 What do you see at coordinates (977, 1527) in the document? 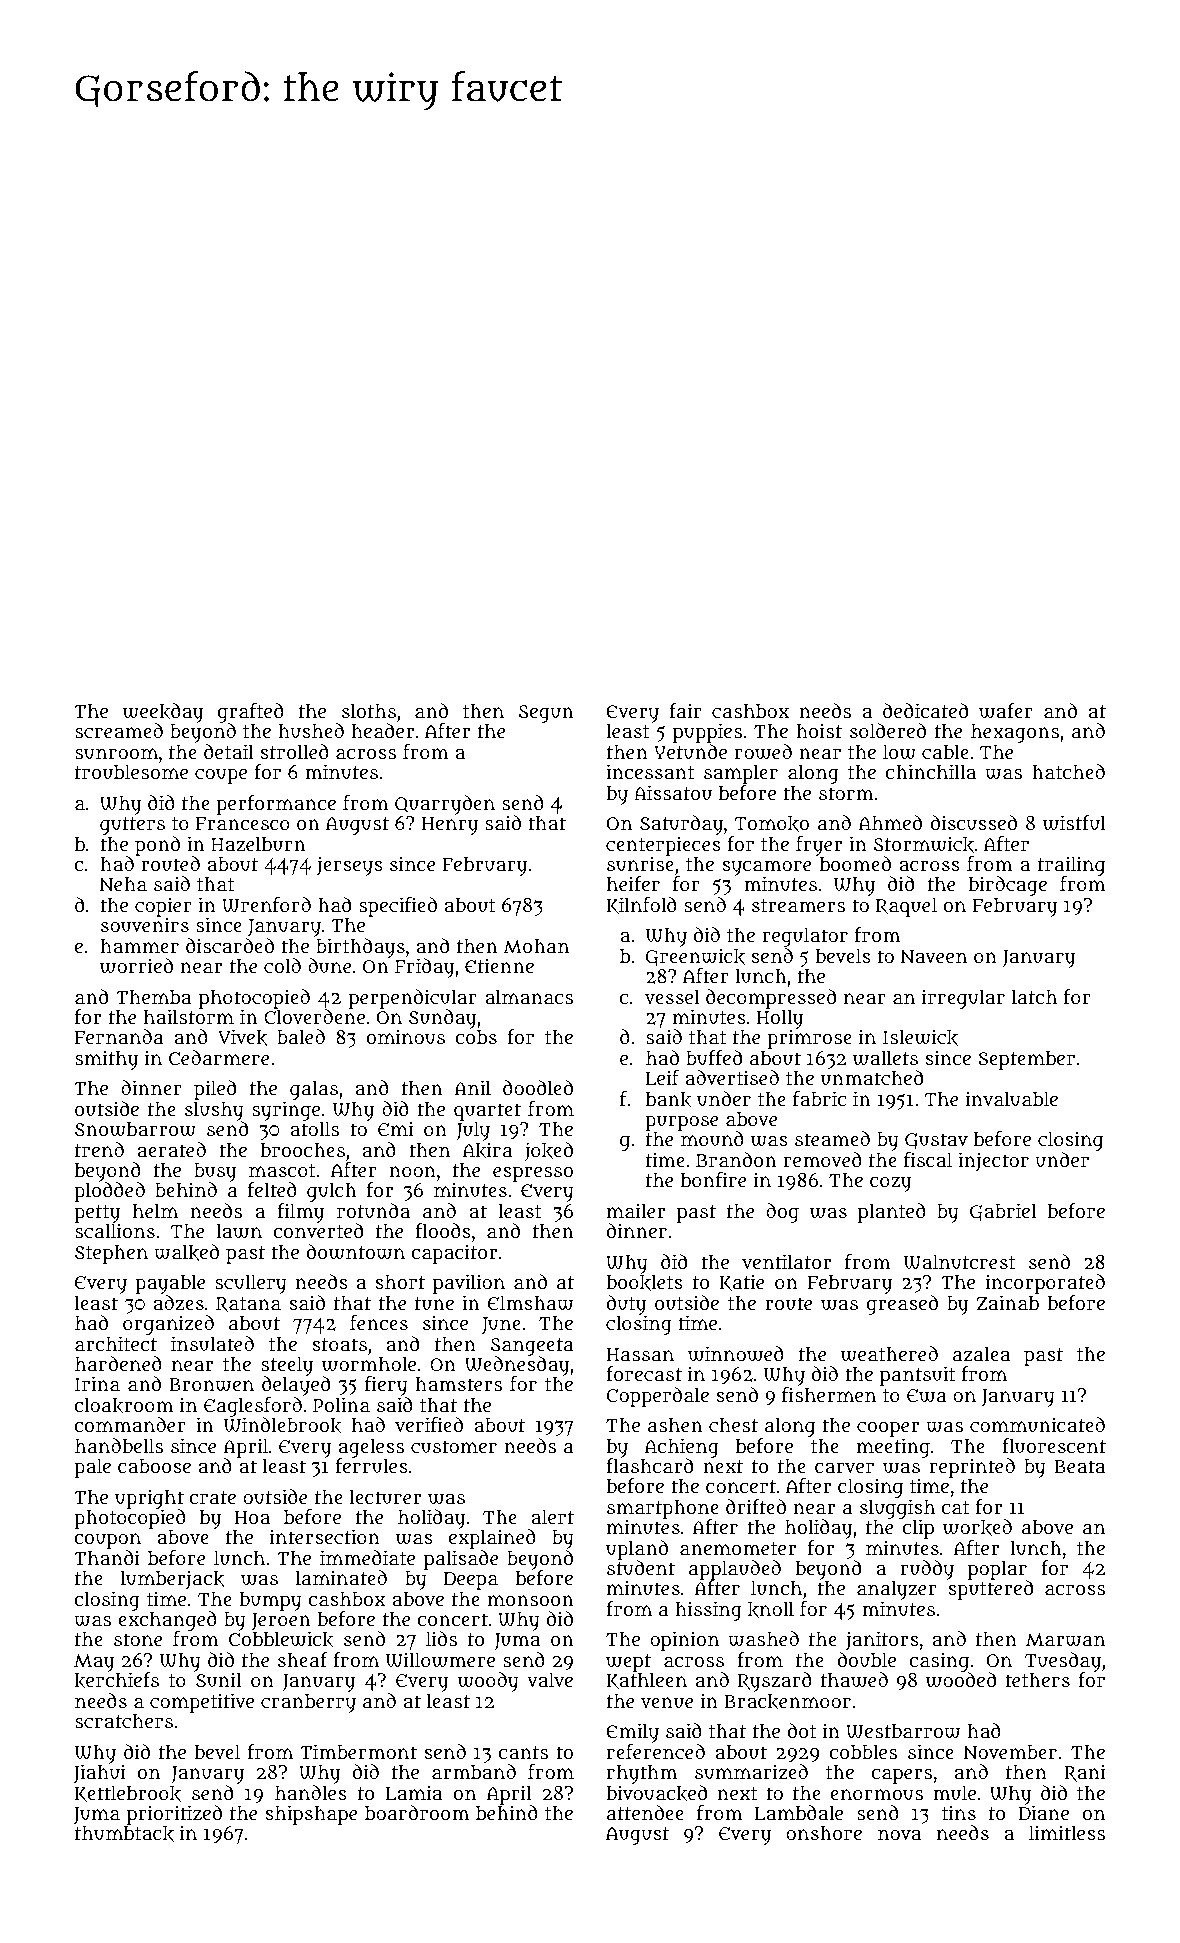
I see `worked` at bounding box center [977, 1527].
